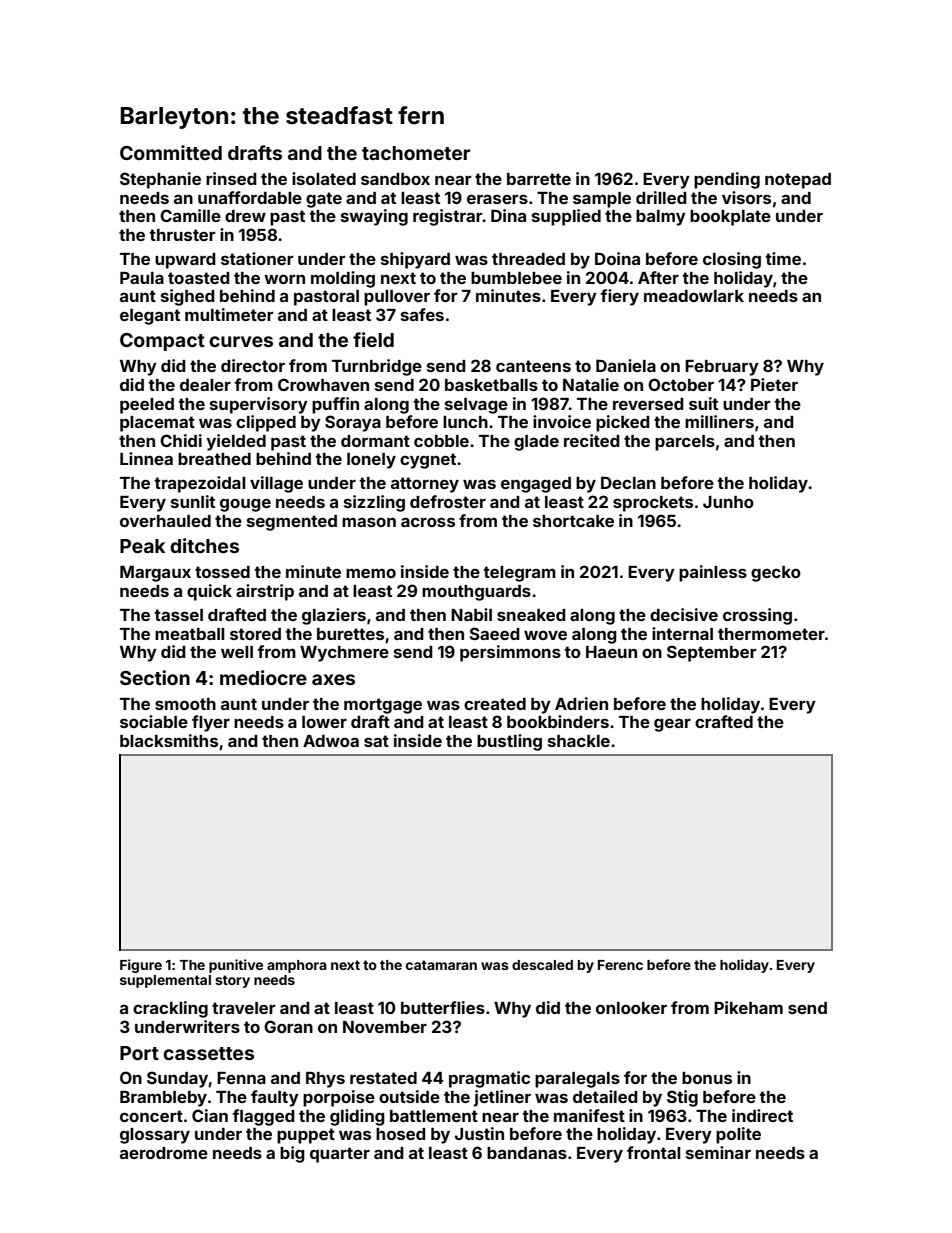 The height and width of the document is (1233, 952). What do you see at coordinates (798, 181) in the document?
I see `notepad` at bounding box center [798, 181].
